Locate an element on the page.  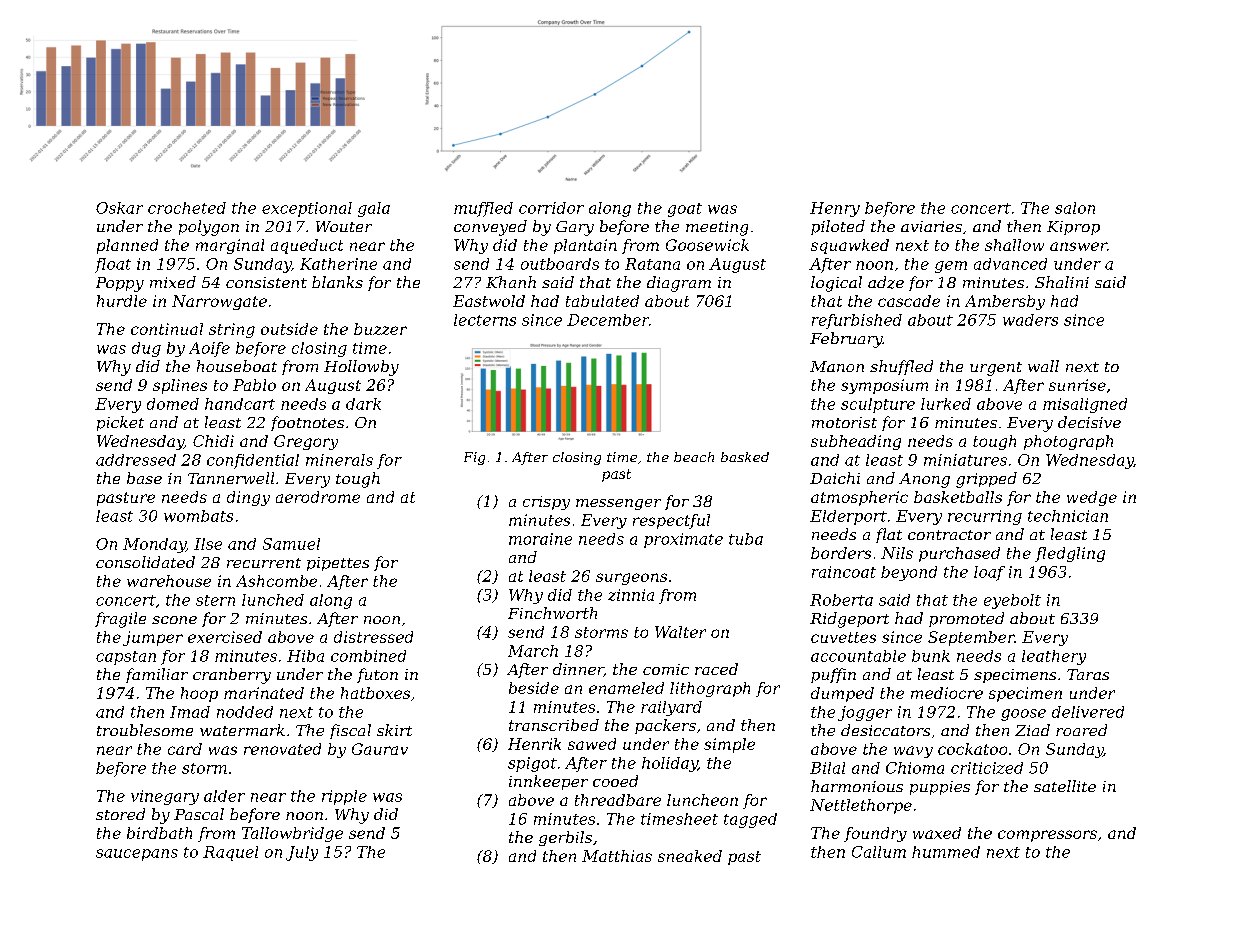
distressed is located at coordinates (373, 637).
